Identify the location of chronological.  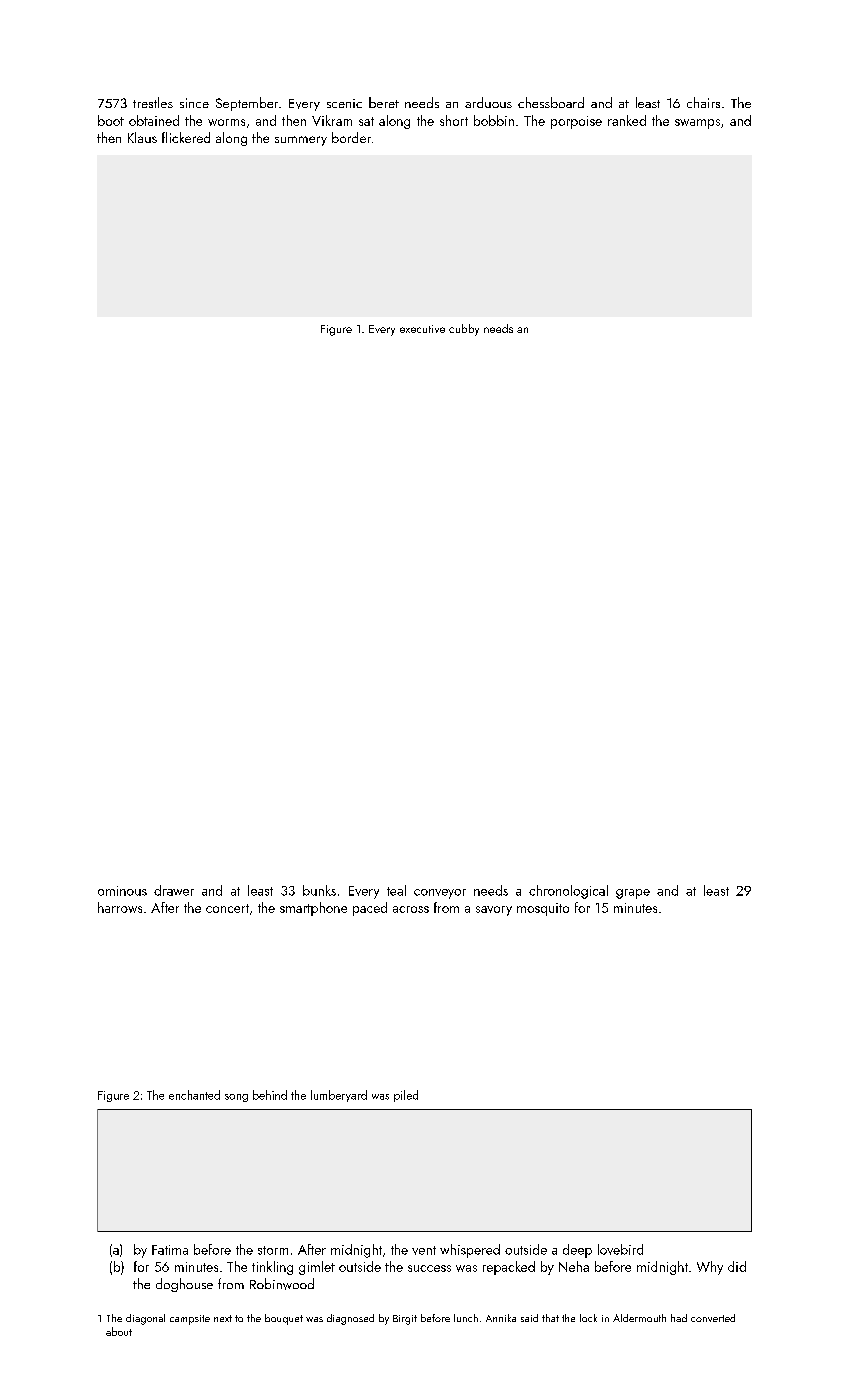
(568, 892).
